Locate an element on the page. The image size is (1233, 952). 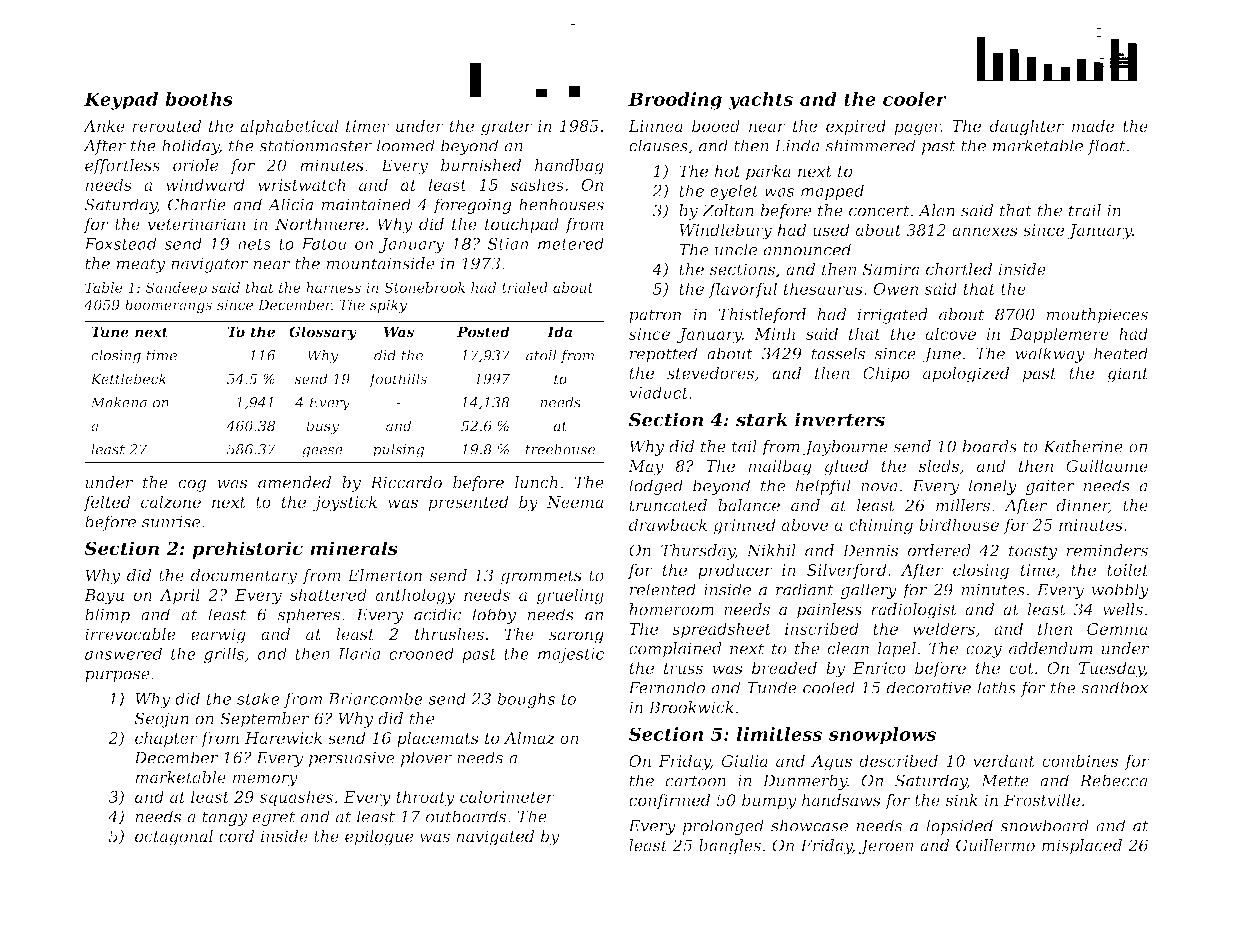
effortless is located at coordinates (122, 167).
